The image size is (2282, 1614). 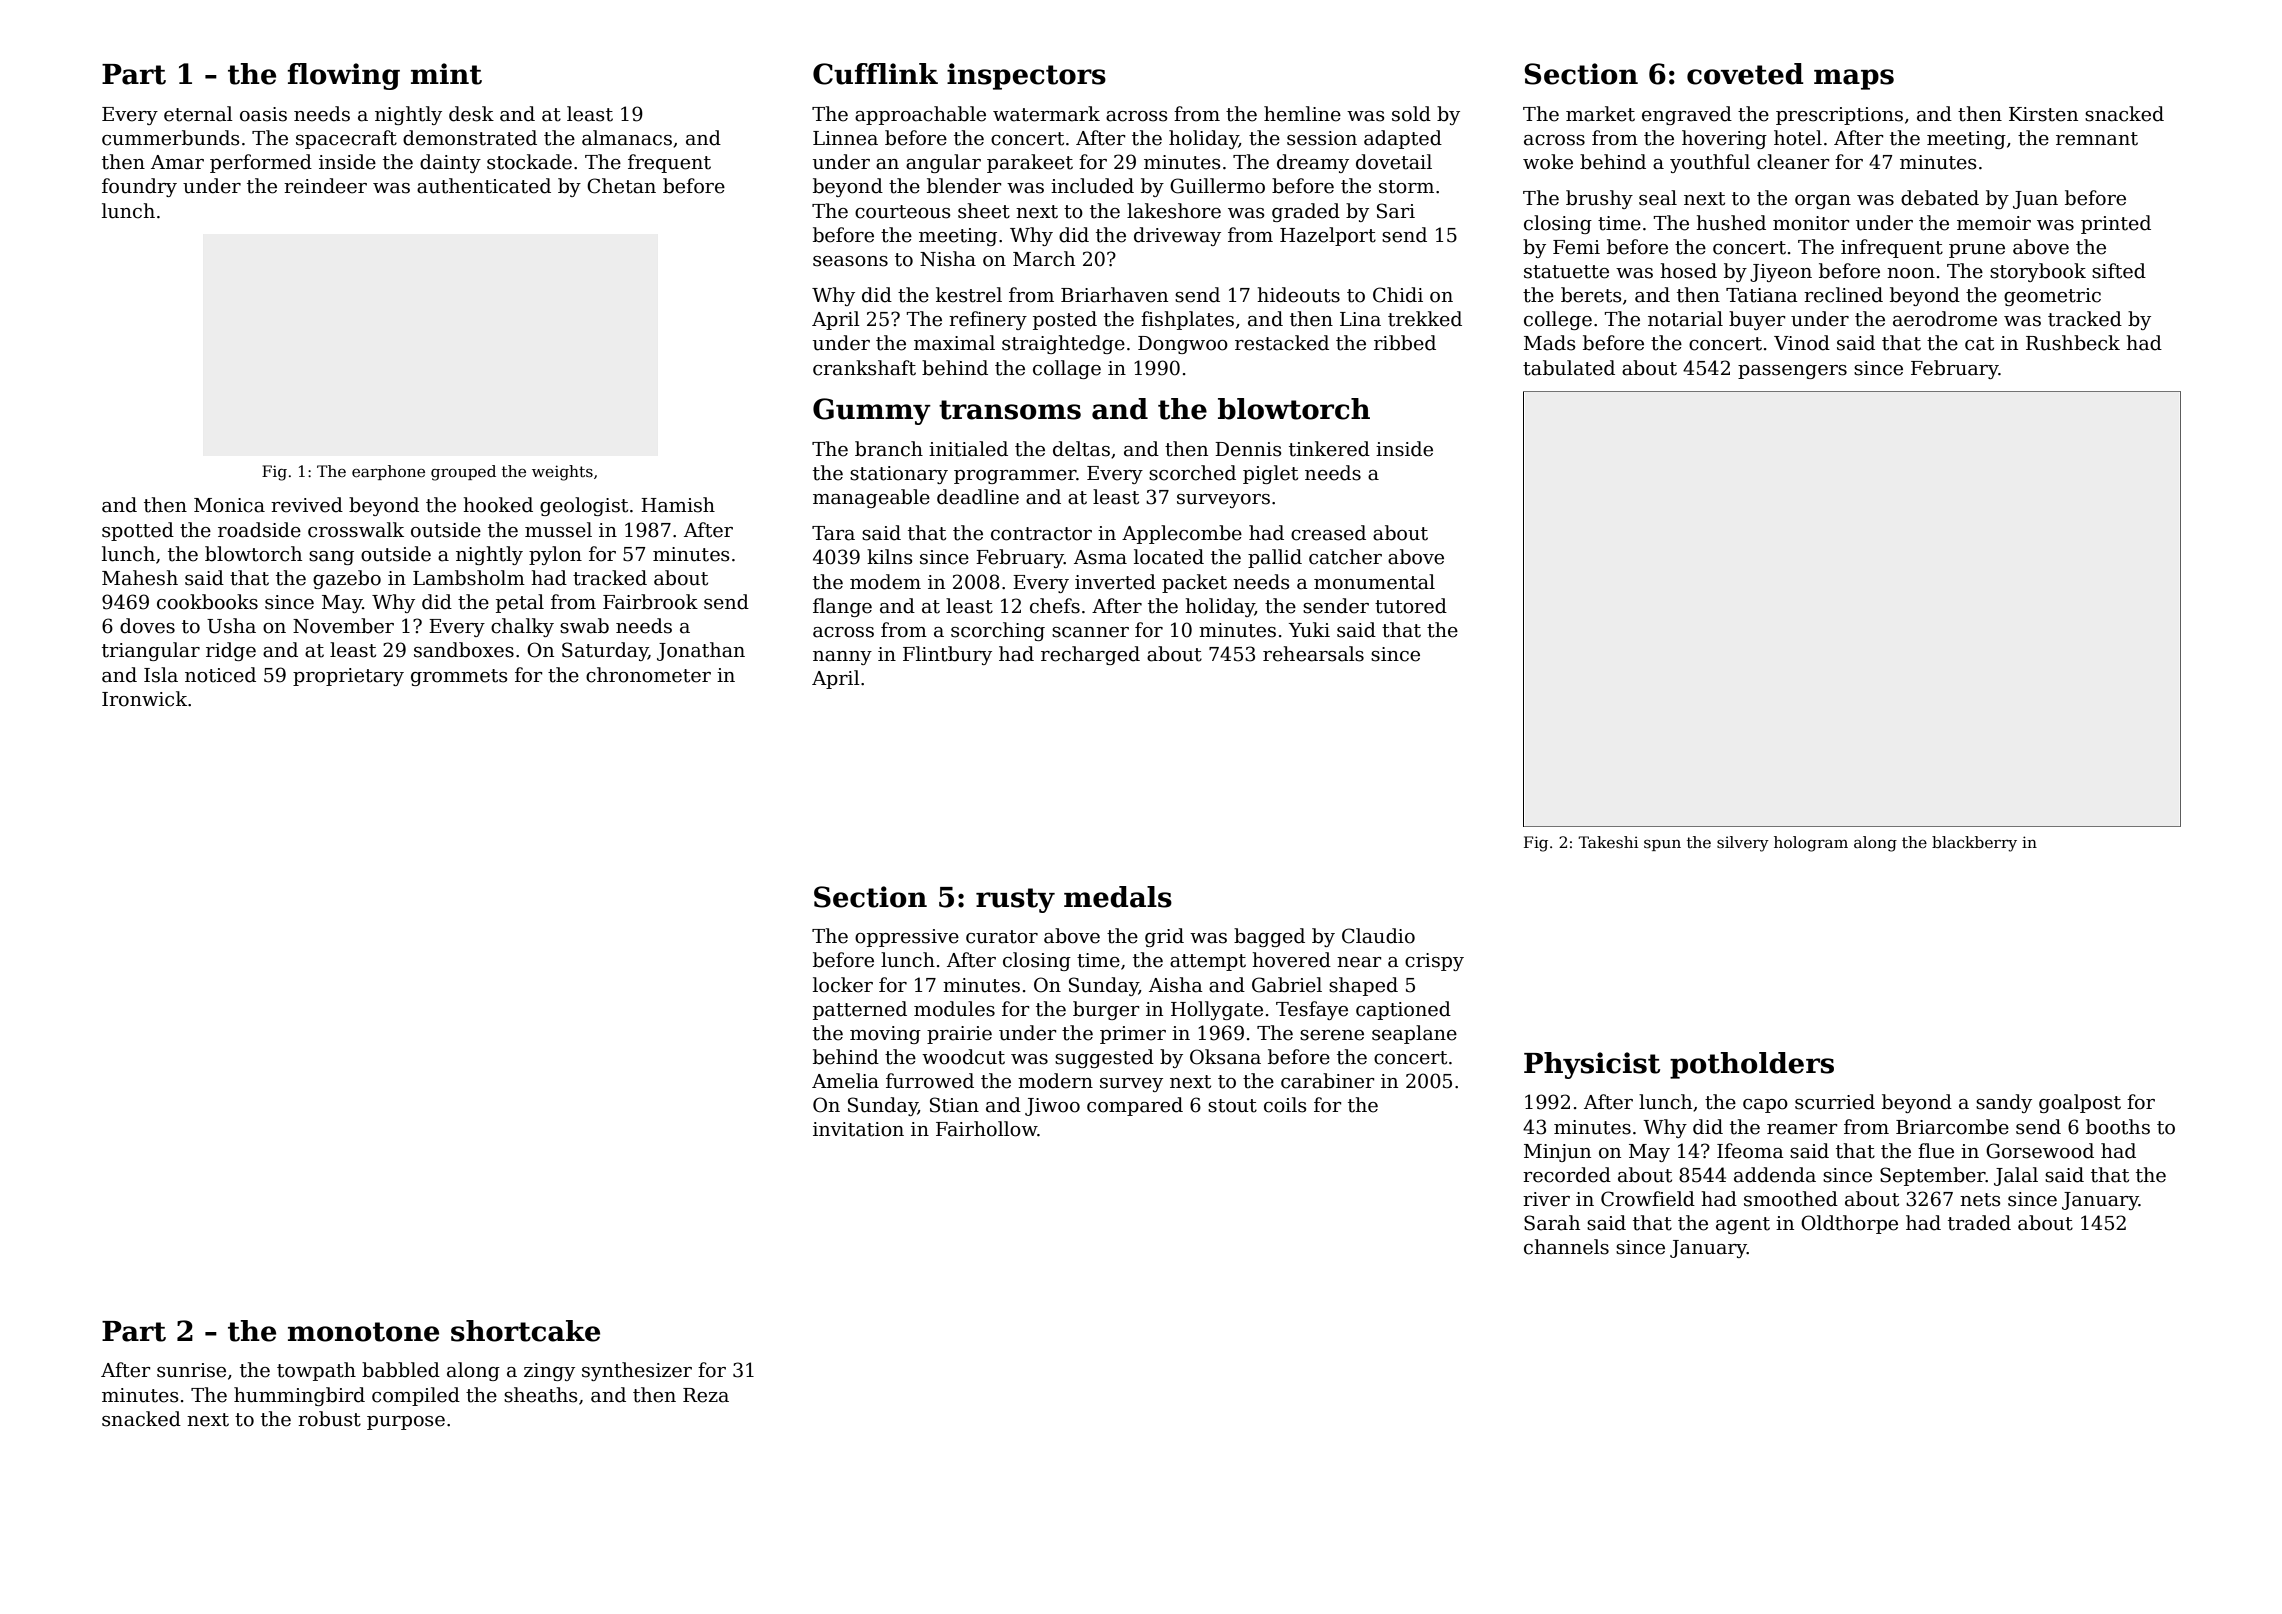 I want to click on channels, so click(x=1566, y=1247).
